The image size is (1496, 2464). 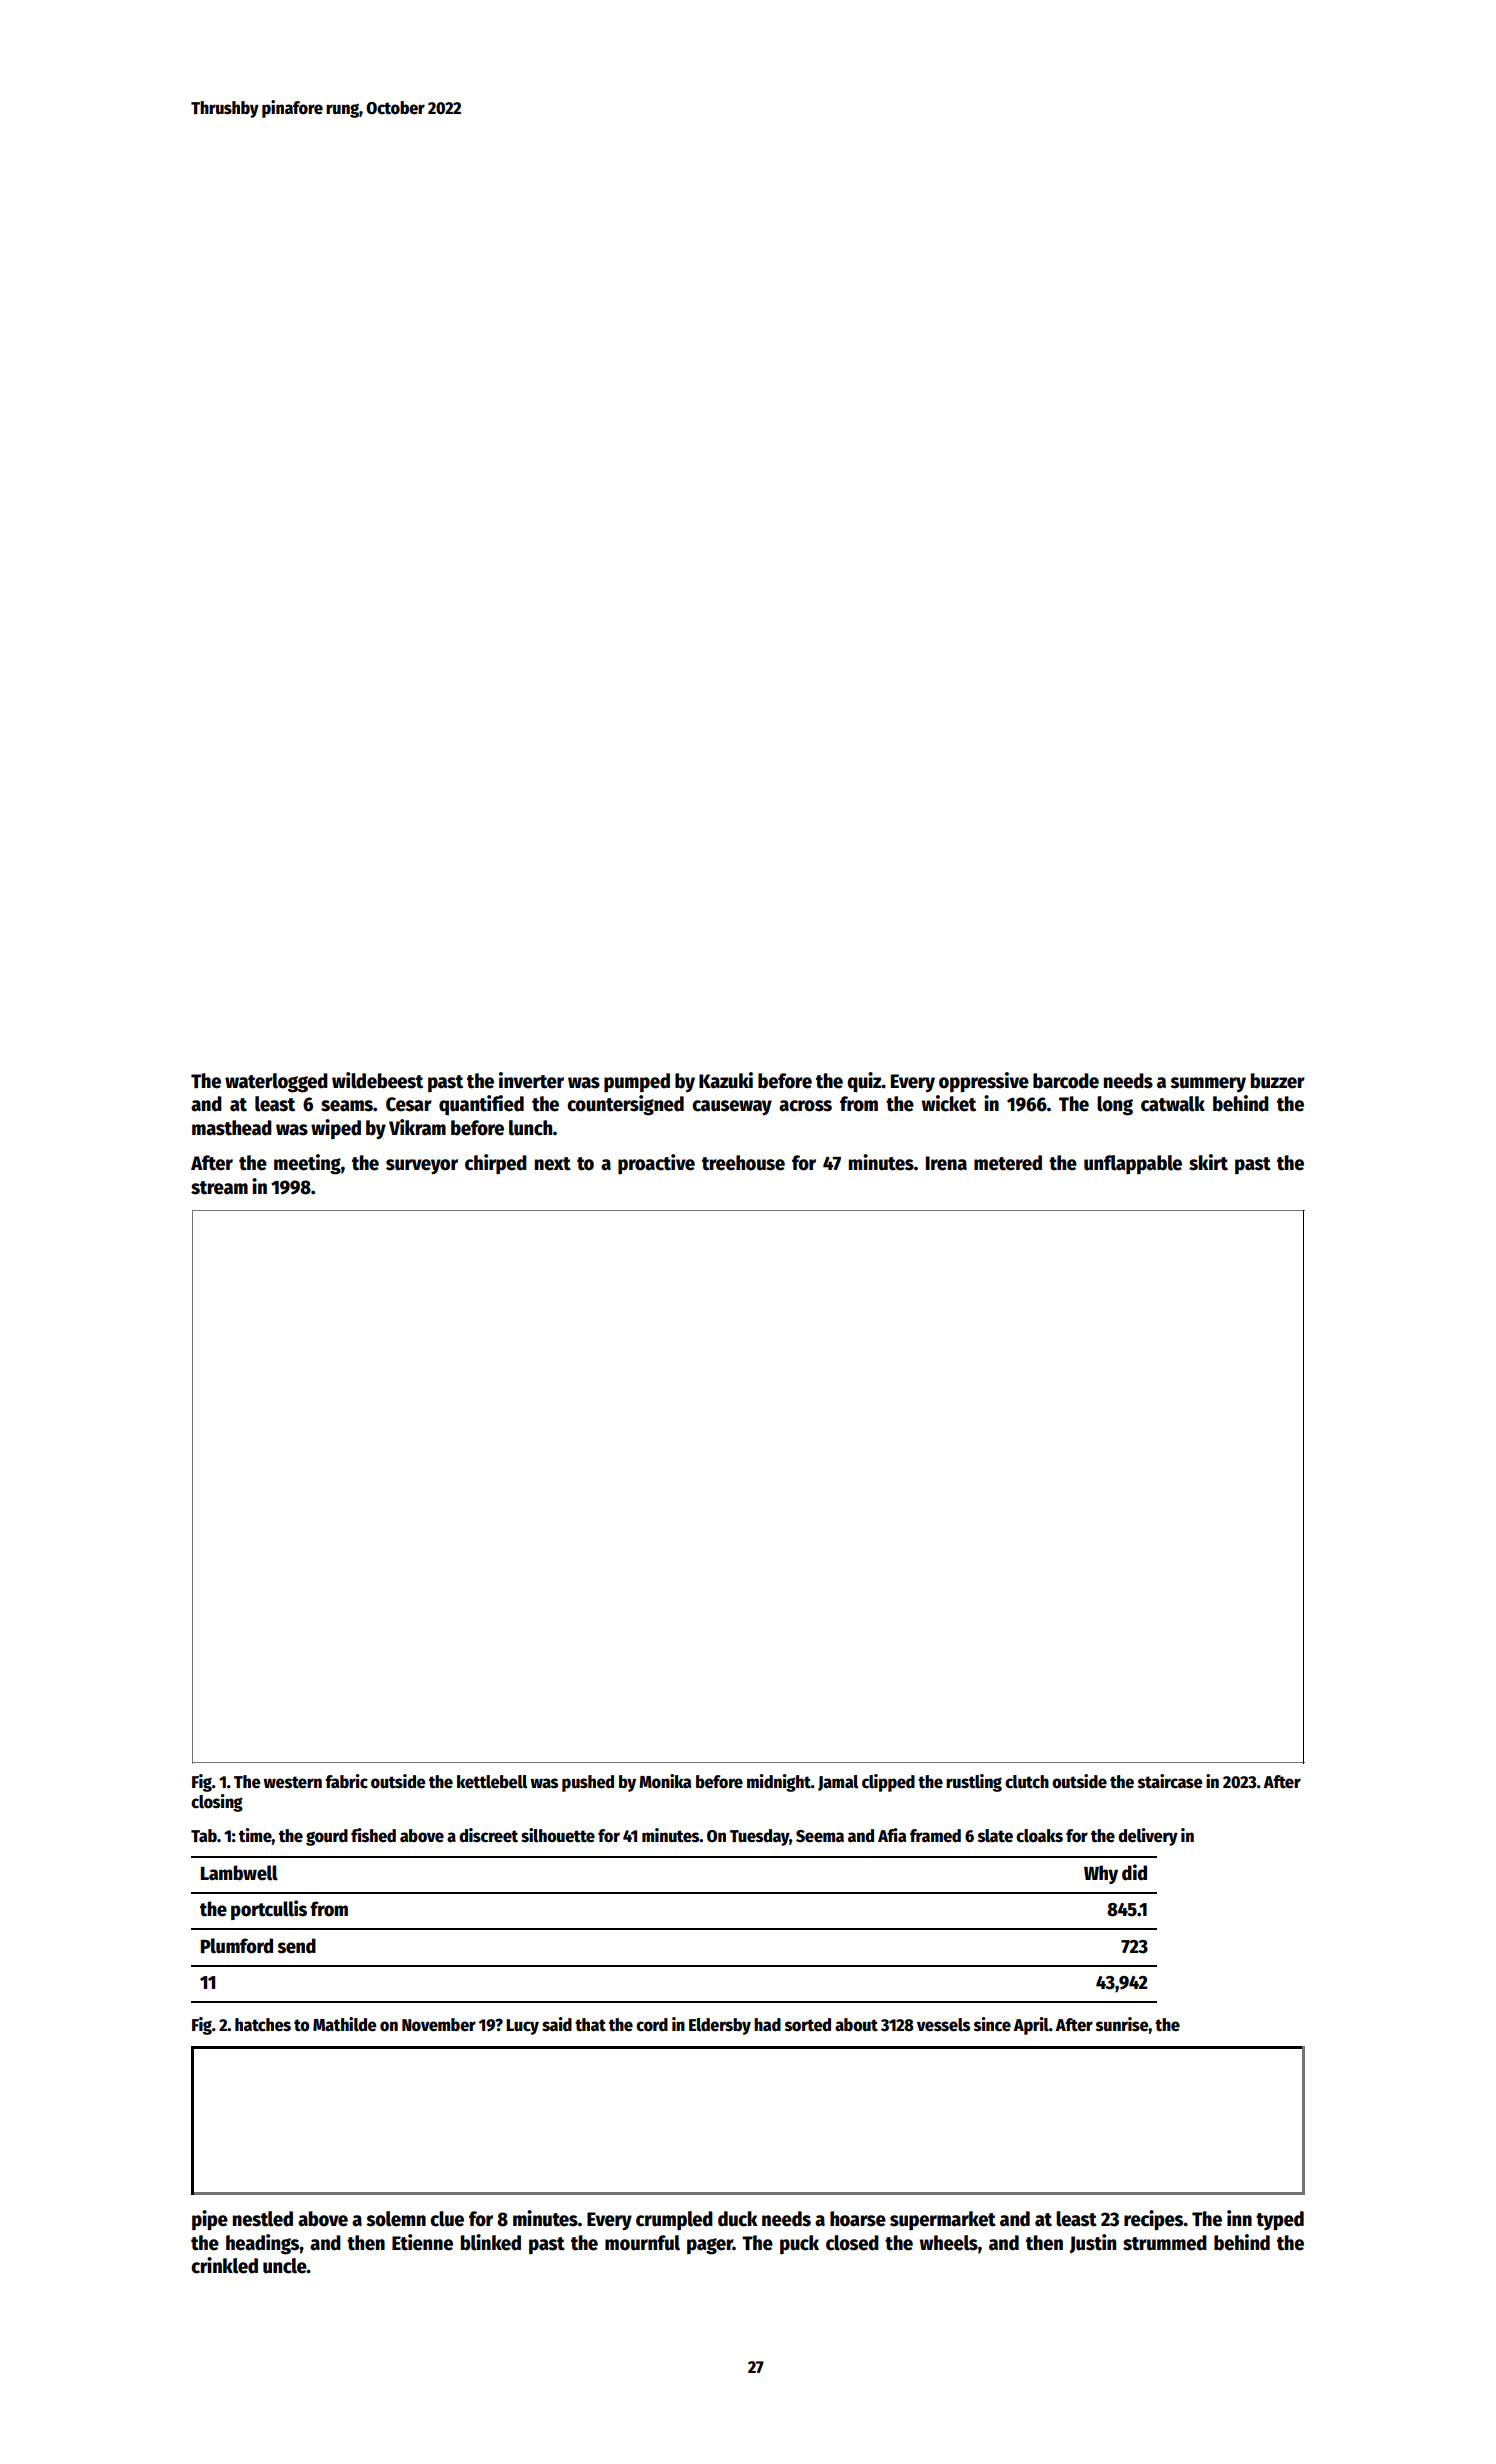 I want to click on hatches, so click(x=263, y=2025).
